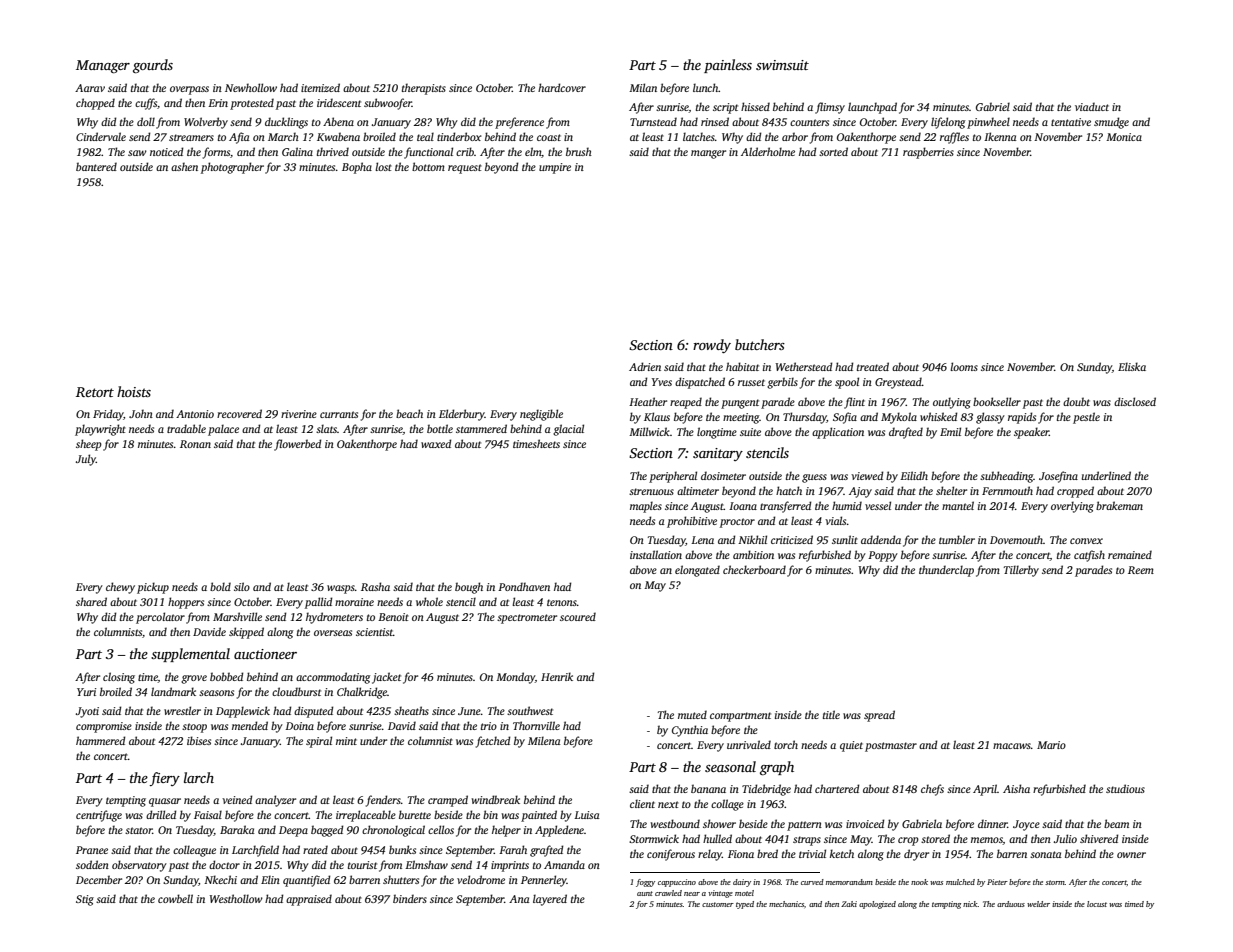 Image resolution: width=1233 pixels, height=952 pixels. I want to click on lunch, so click(706, 87).
